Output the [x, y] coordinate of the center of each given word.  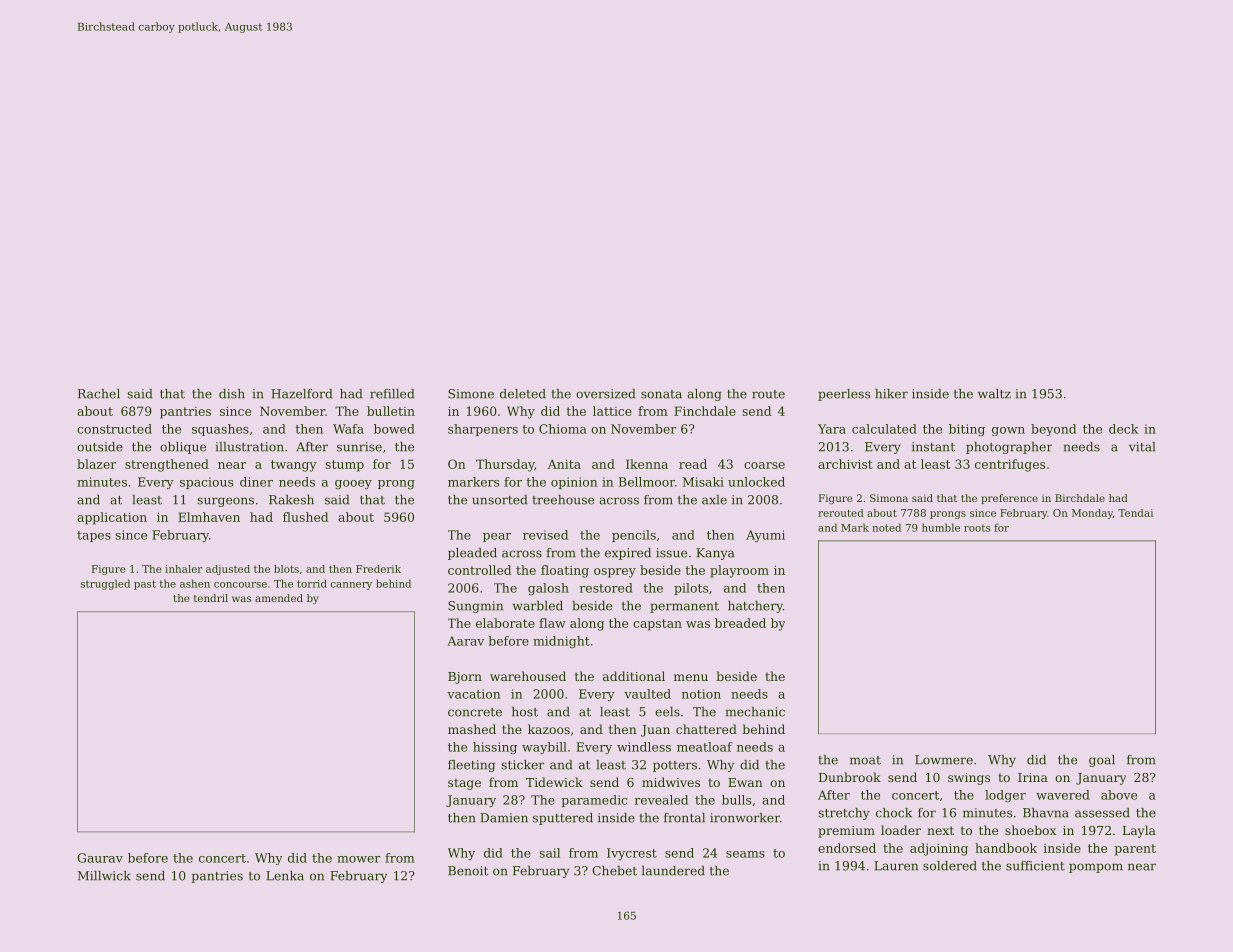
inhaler [183, 569]
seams [745, 854]
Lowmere [944, 760]
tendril [211, 598]
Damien [504, 818]
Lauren [896, 866]
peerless [844, 395]
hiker [891, 394]
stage [464, 784]
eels [667, 712]
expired [628, 554]
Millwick [104, 876]
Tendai [1135, 513]
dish [232, 394]
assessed [1102, 813]
